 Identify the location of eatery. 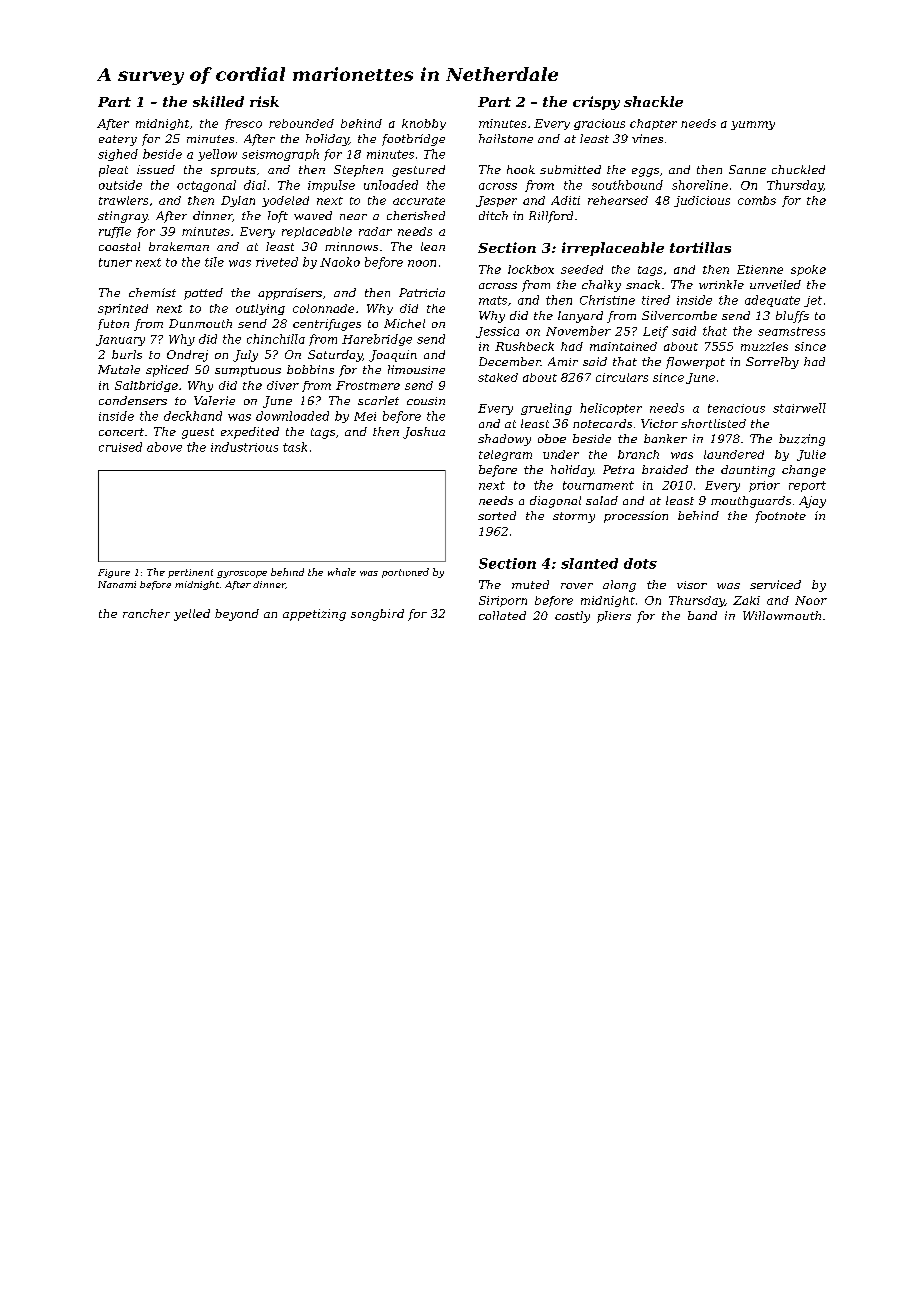
(118, 140).
